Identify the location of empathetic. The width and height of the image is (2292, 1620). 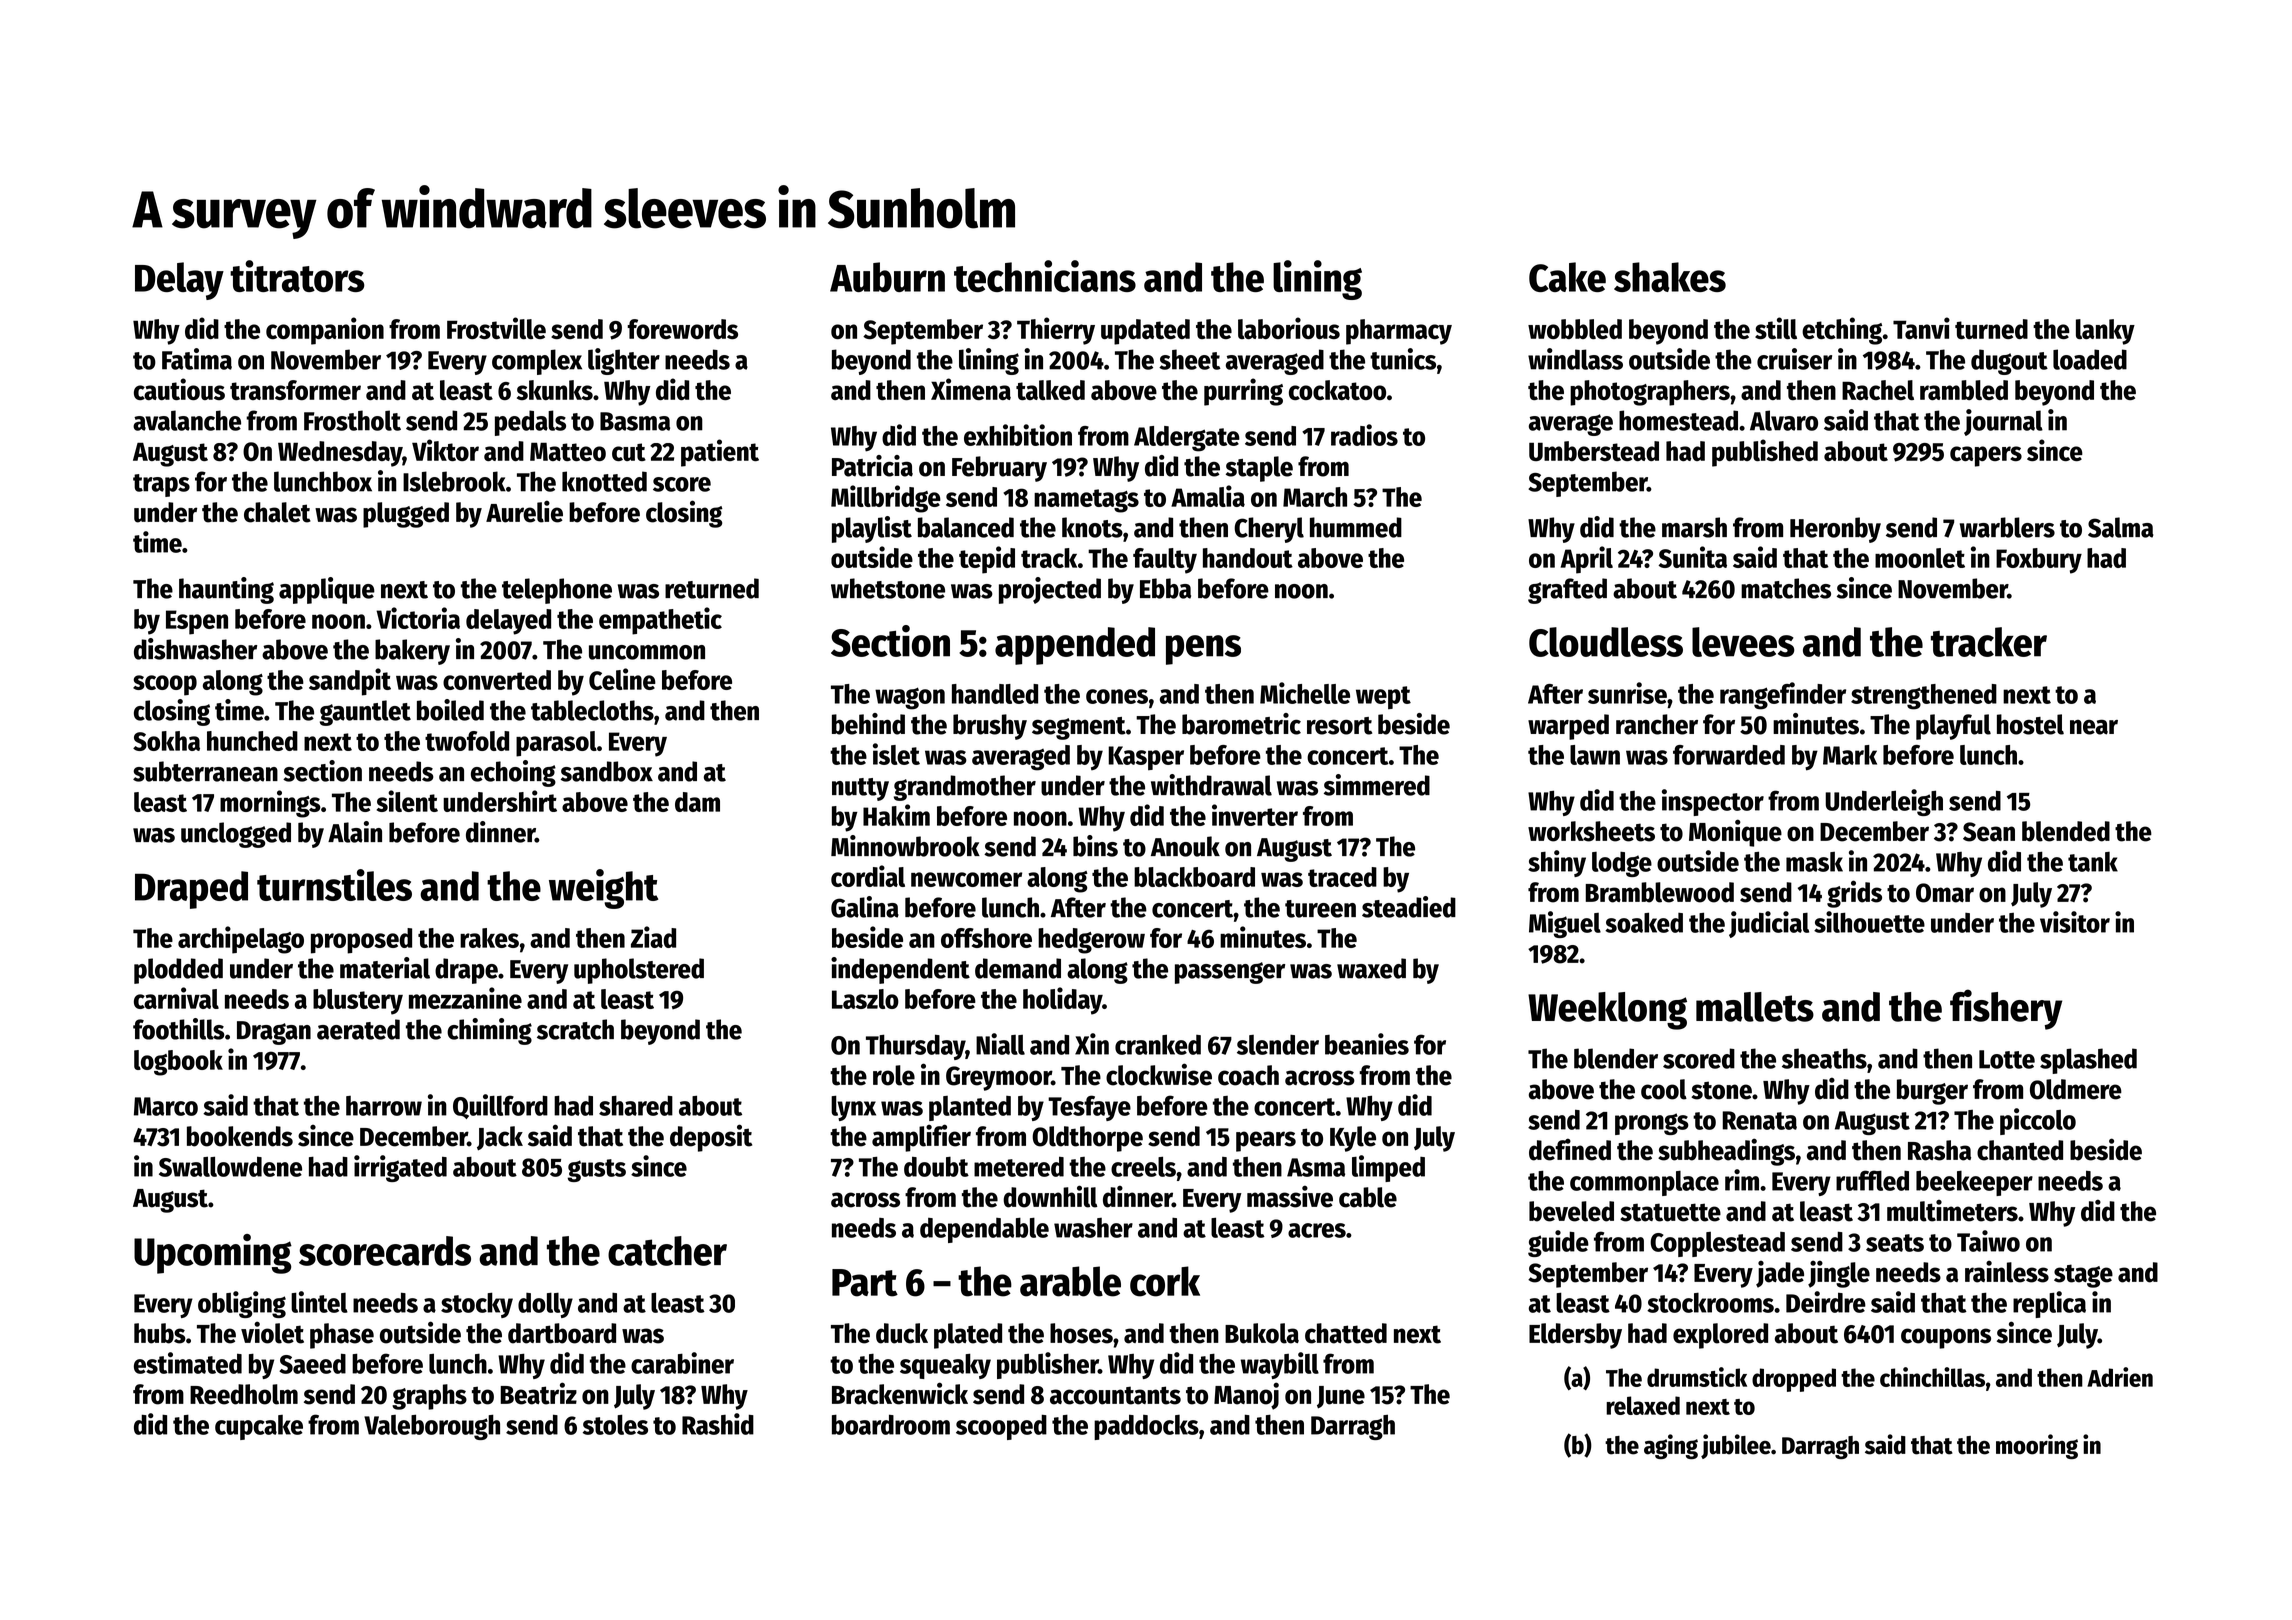
(660, 621).
